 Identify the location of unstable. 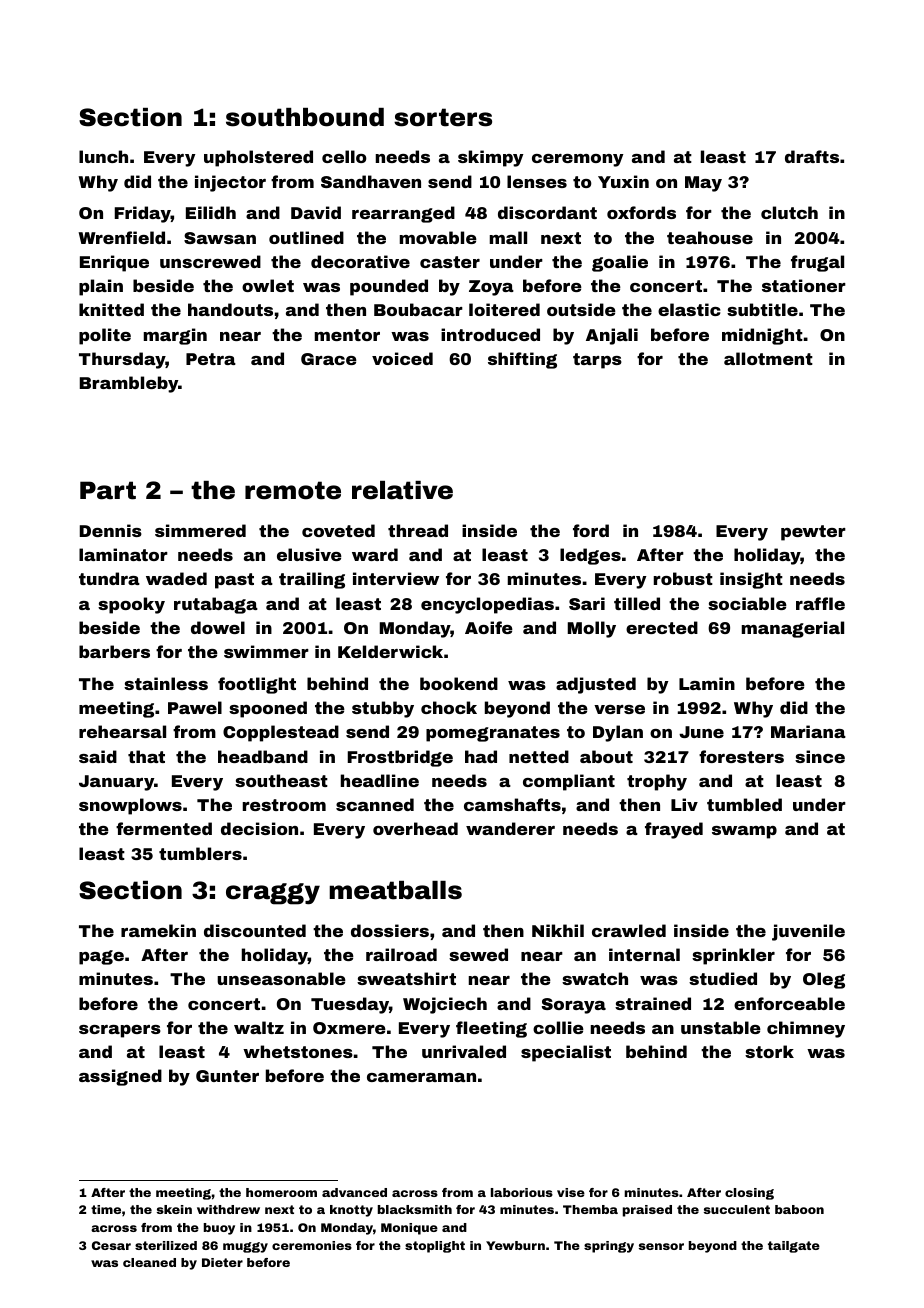
(721, 1027).
